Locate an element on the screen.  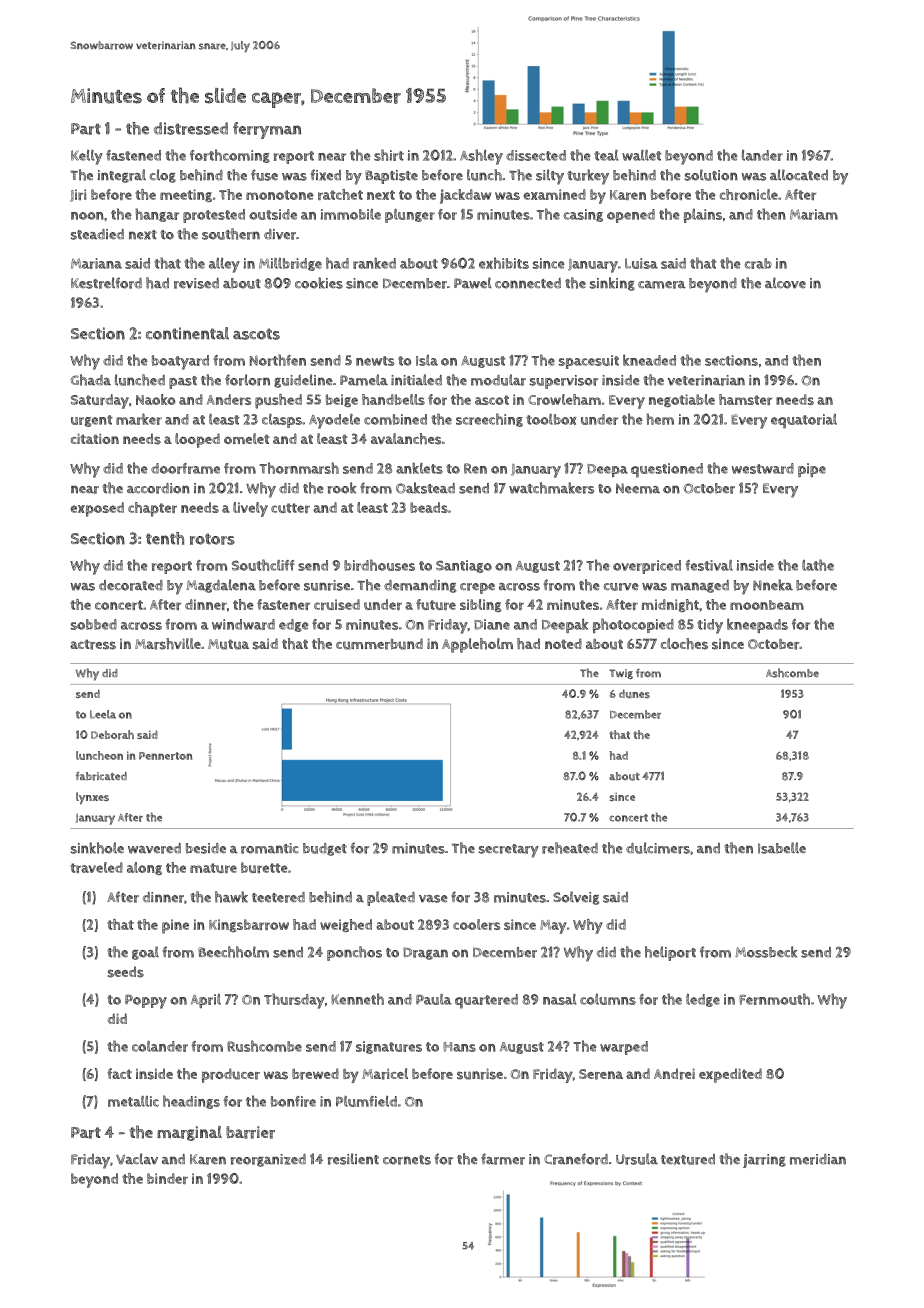
newts is located at coordinates (375, 361).
